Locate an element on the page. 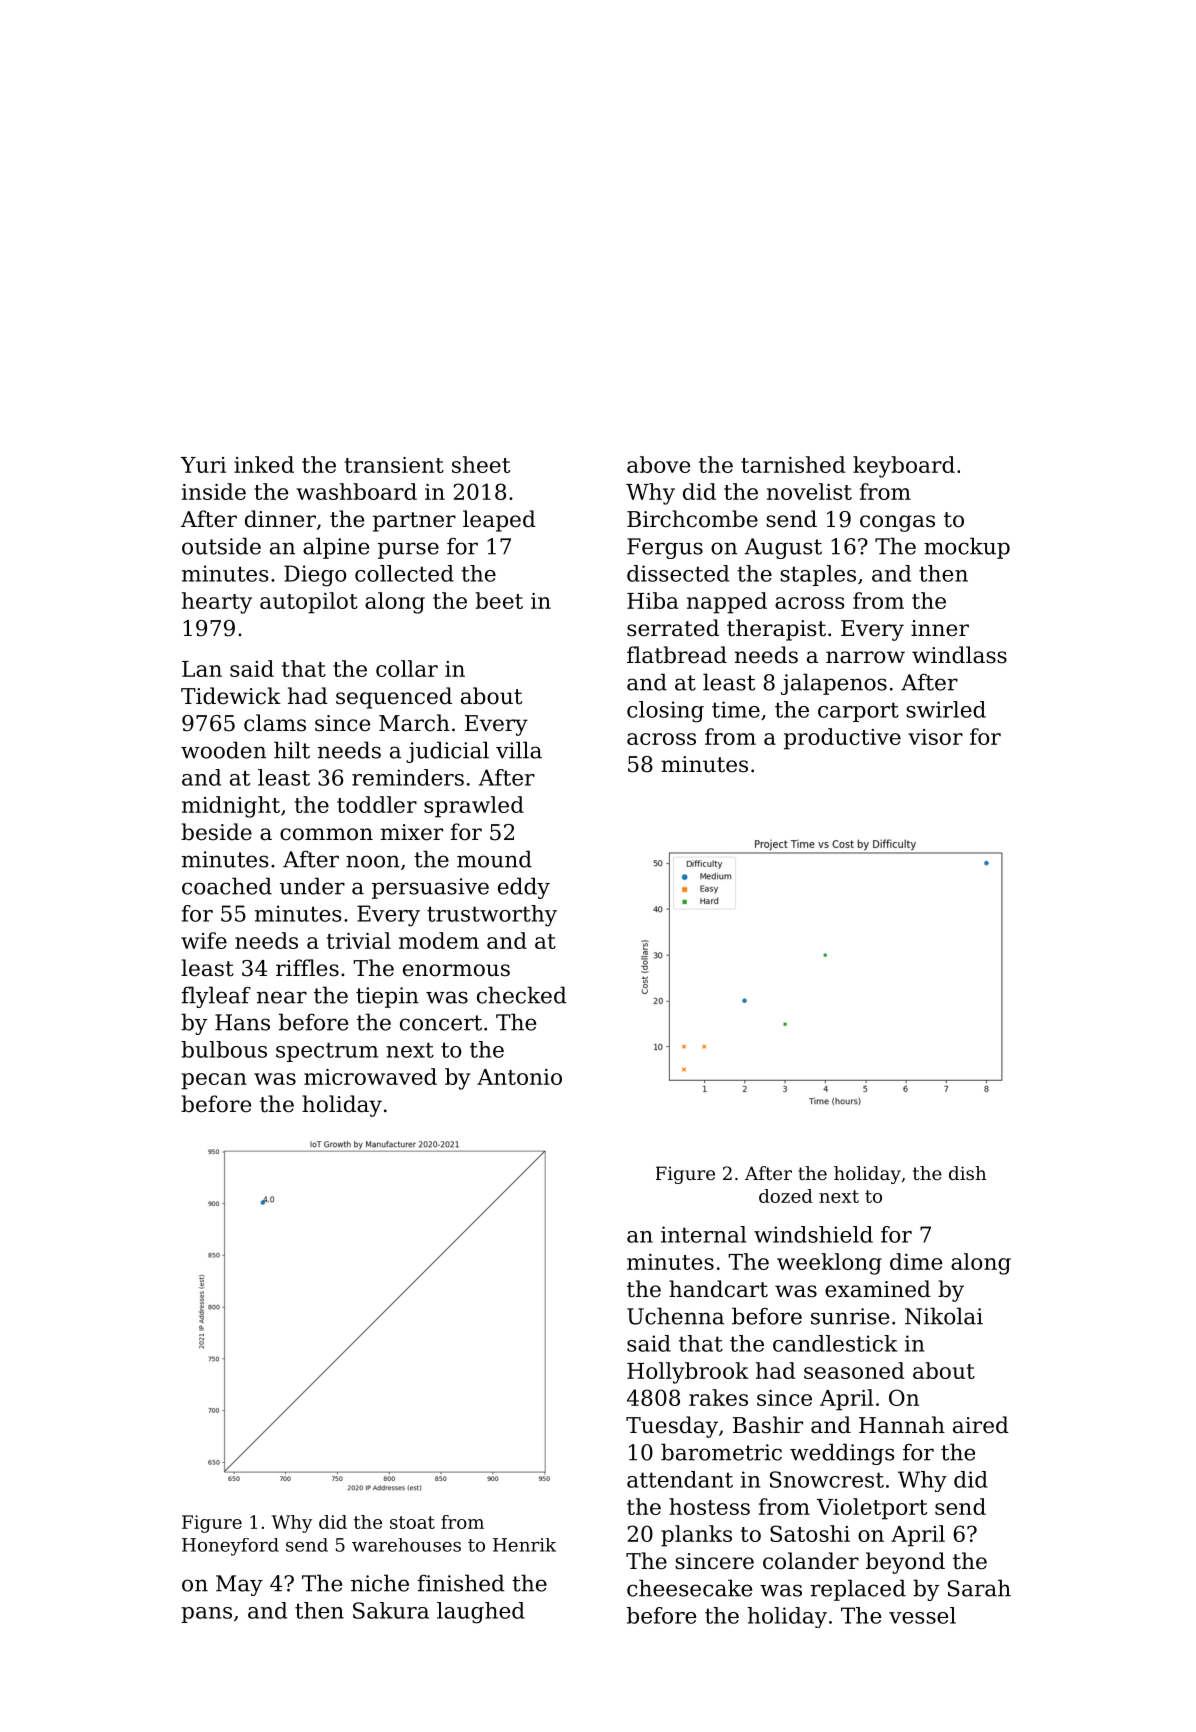 The width and height of the page is (1196, 1732). Violetport is located at coordinates (872, 1509).
